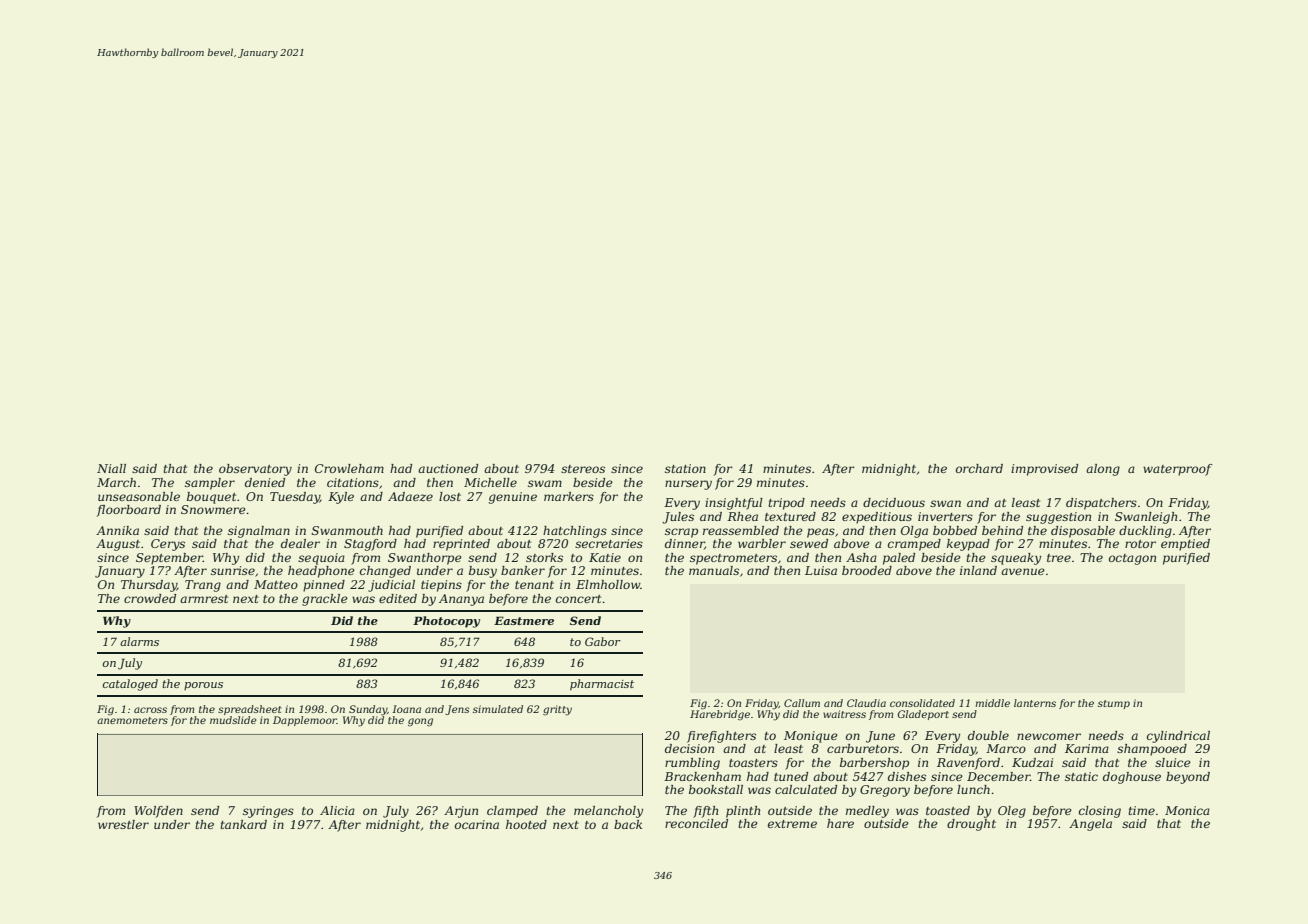 The height and width of the screenshot is (924, 1308). What do you see at coordinates (349, 468) in the screenshot?
I see `Crowleham` at bounding box center [349, 468].
